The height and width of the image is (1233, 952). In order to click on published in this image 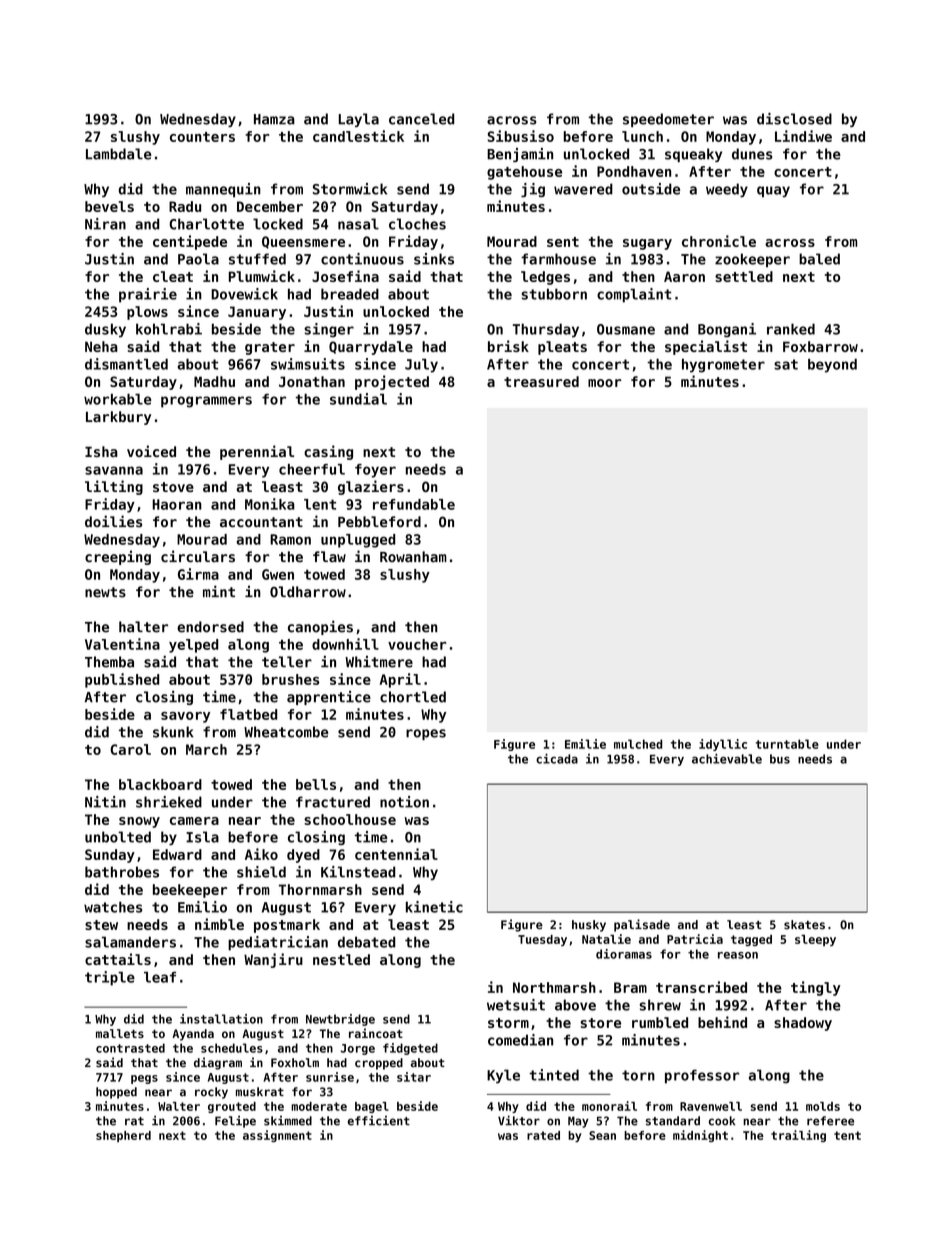, I will do `click(122, 680)`.
